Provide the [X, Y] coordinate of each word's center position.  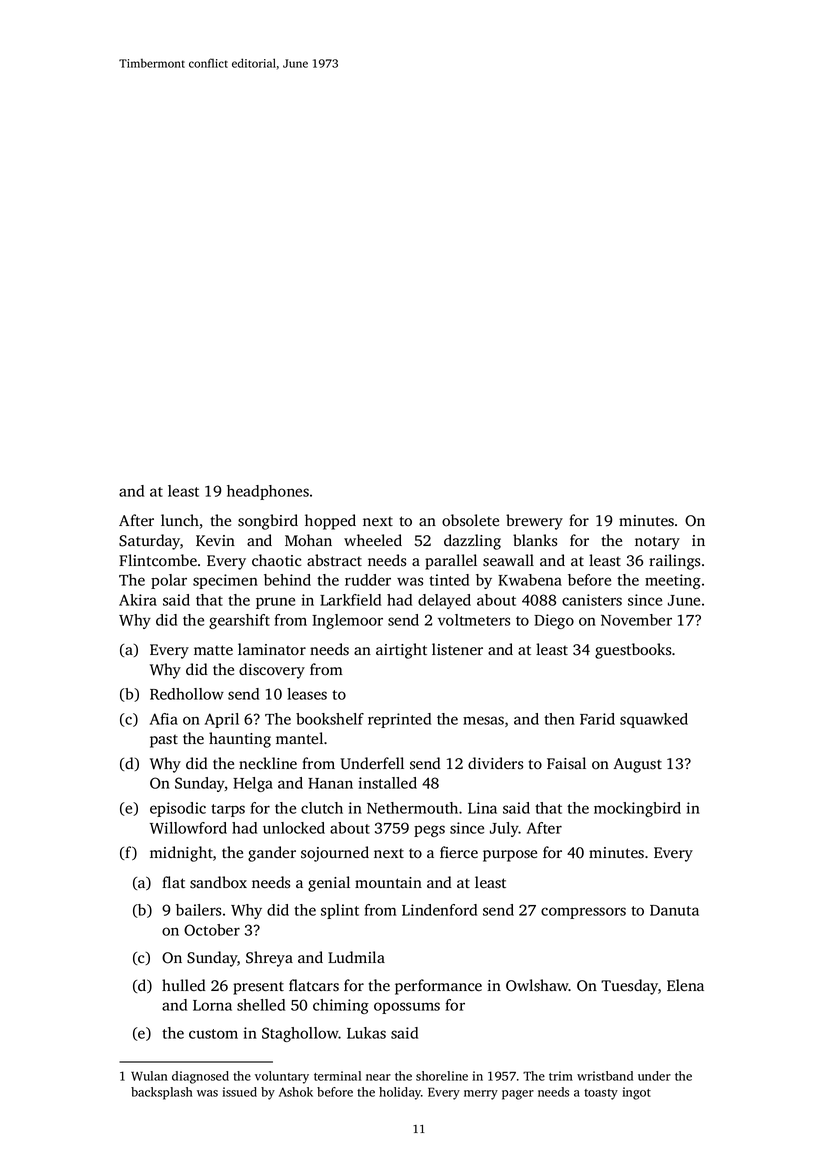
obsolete [470, 520]
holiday [400, 1093]
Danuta [674, 910]
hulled [183, 985]
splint [340, 911]
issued [240, 1092]
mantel [299, 738]
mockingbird [637, 809]
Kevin [215, 540]
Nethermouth [412, 808]
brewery [534, 522]
